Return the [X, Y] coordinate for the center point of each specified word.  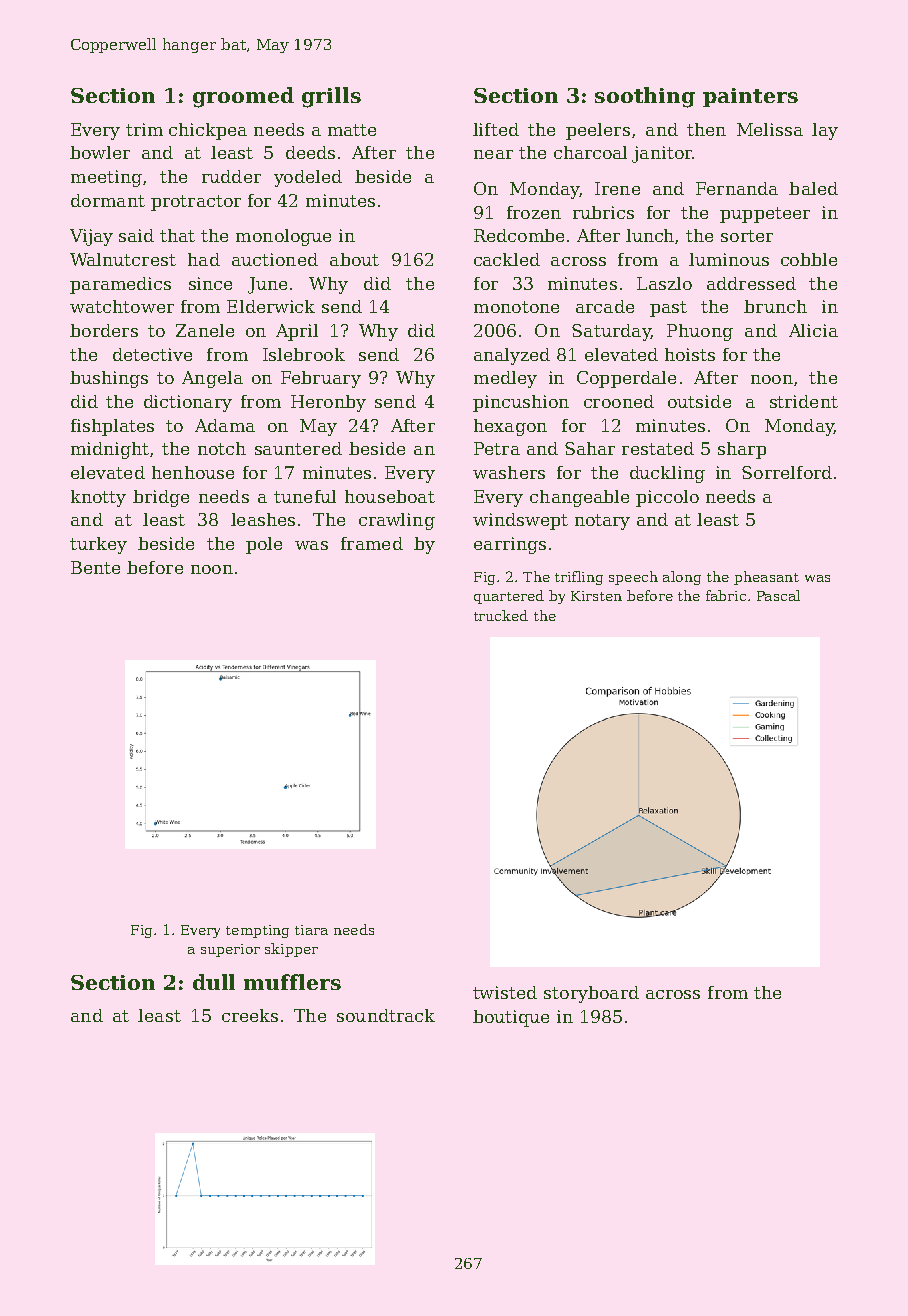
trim [144, 129]
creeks [250, 1015]
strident [804, 401]
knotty [98, 498]
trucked [501, 615]
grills [331, 97]
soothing [645, 97]
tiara [311, 930]
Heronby [328, 403]
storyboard [591, 994]
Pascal [778, 595]
